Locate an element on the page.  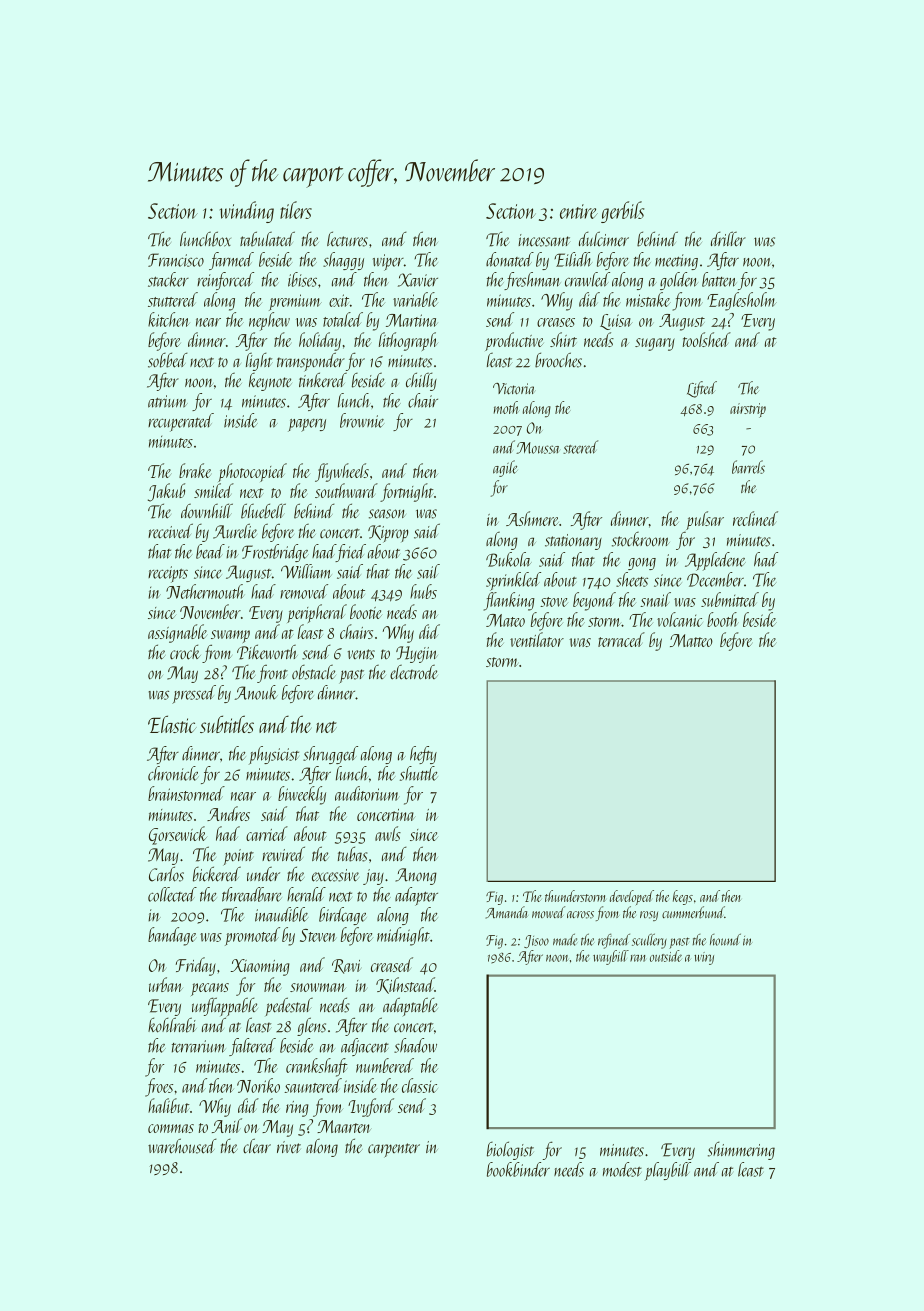
steered is located at coordinates (580, 447).
